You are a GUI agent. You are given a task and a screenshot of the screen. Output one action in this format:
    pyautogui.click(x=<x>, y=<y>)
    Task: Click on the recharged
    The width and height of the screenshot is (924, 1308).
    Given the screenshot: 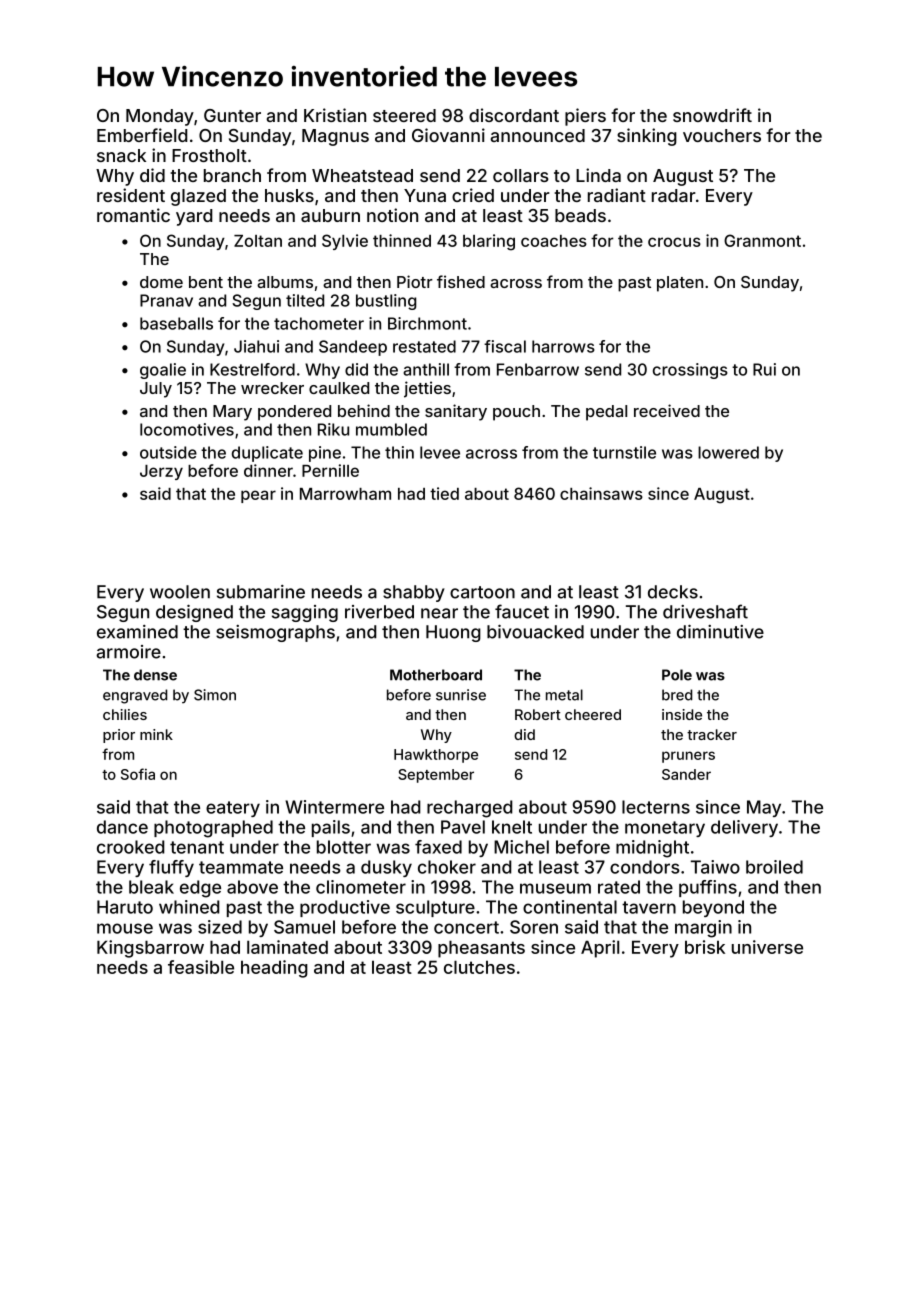 What is the action you would take?
    pyautogui.click(x=469, y=809)
